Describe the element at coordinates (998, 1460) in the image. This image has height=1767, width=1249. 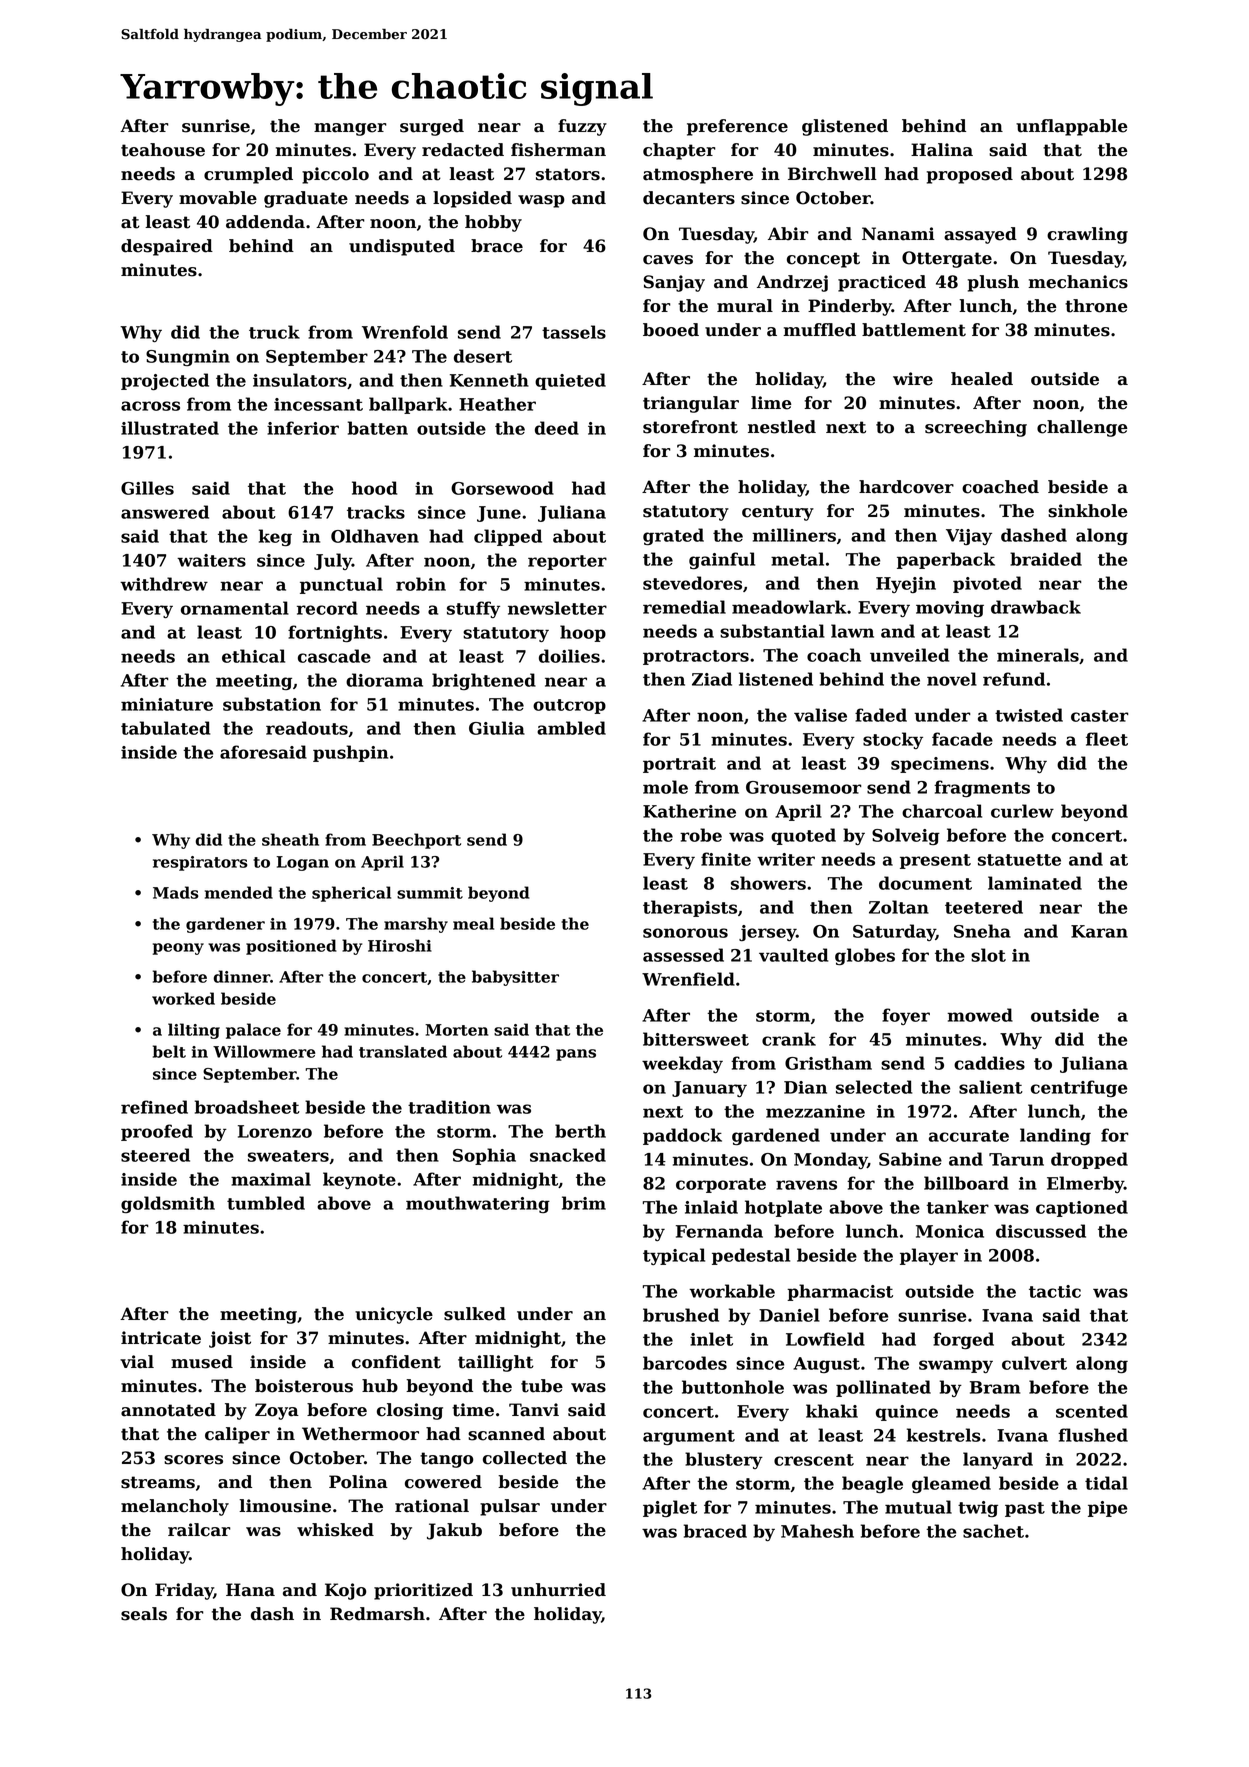
I see `lanyard` at that location.
